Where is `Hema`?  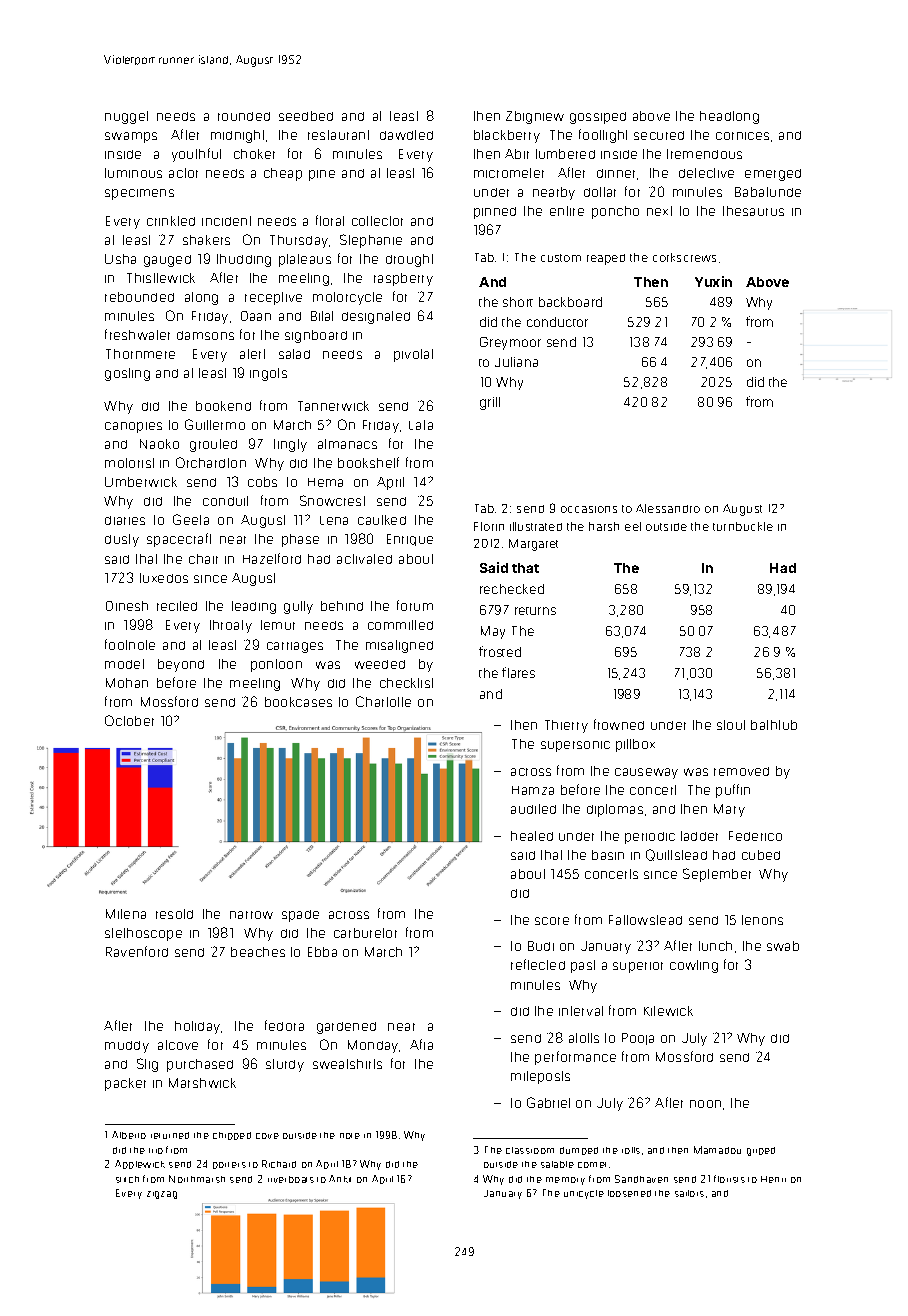 Hema is located at coordinates (325, 482).
